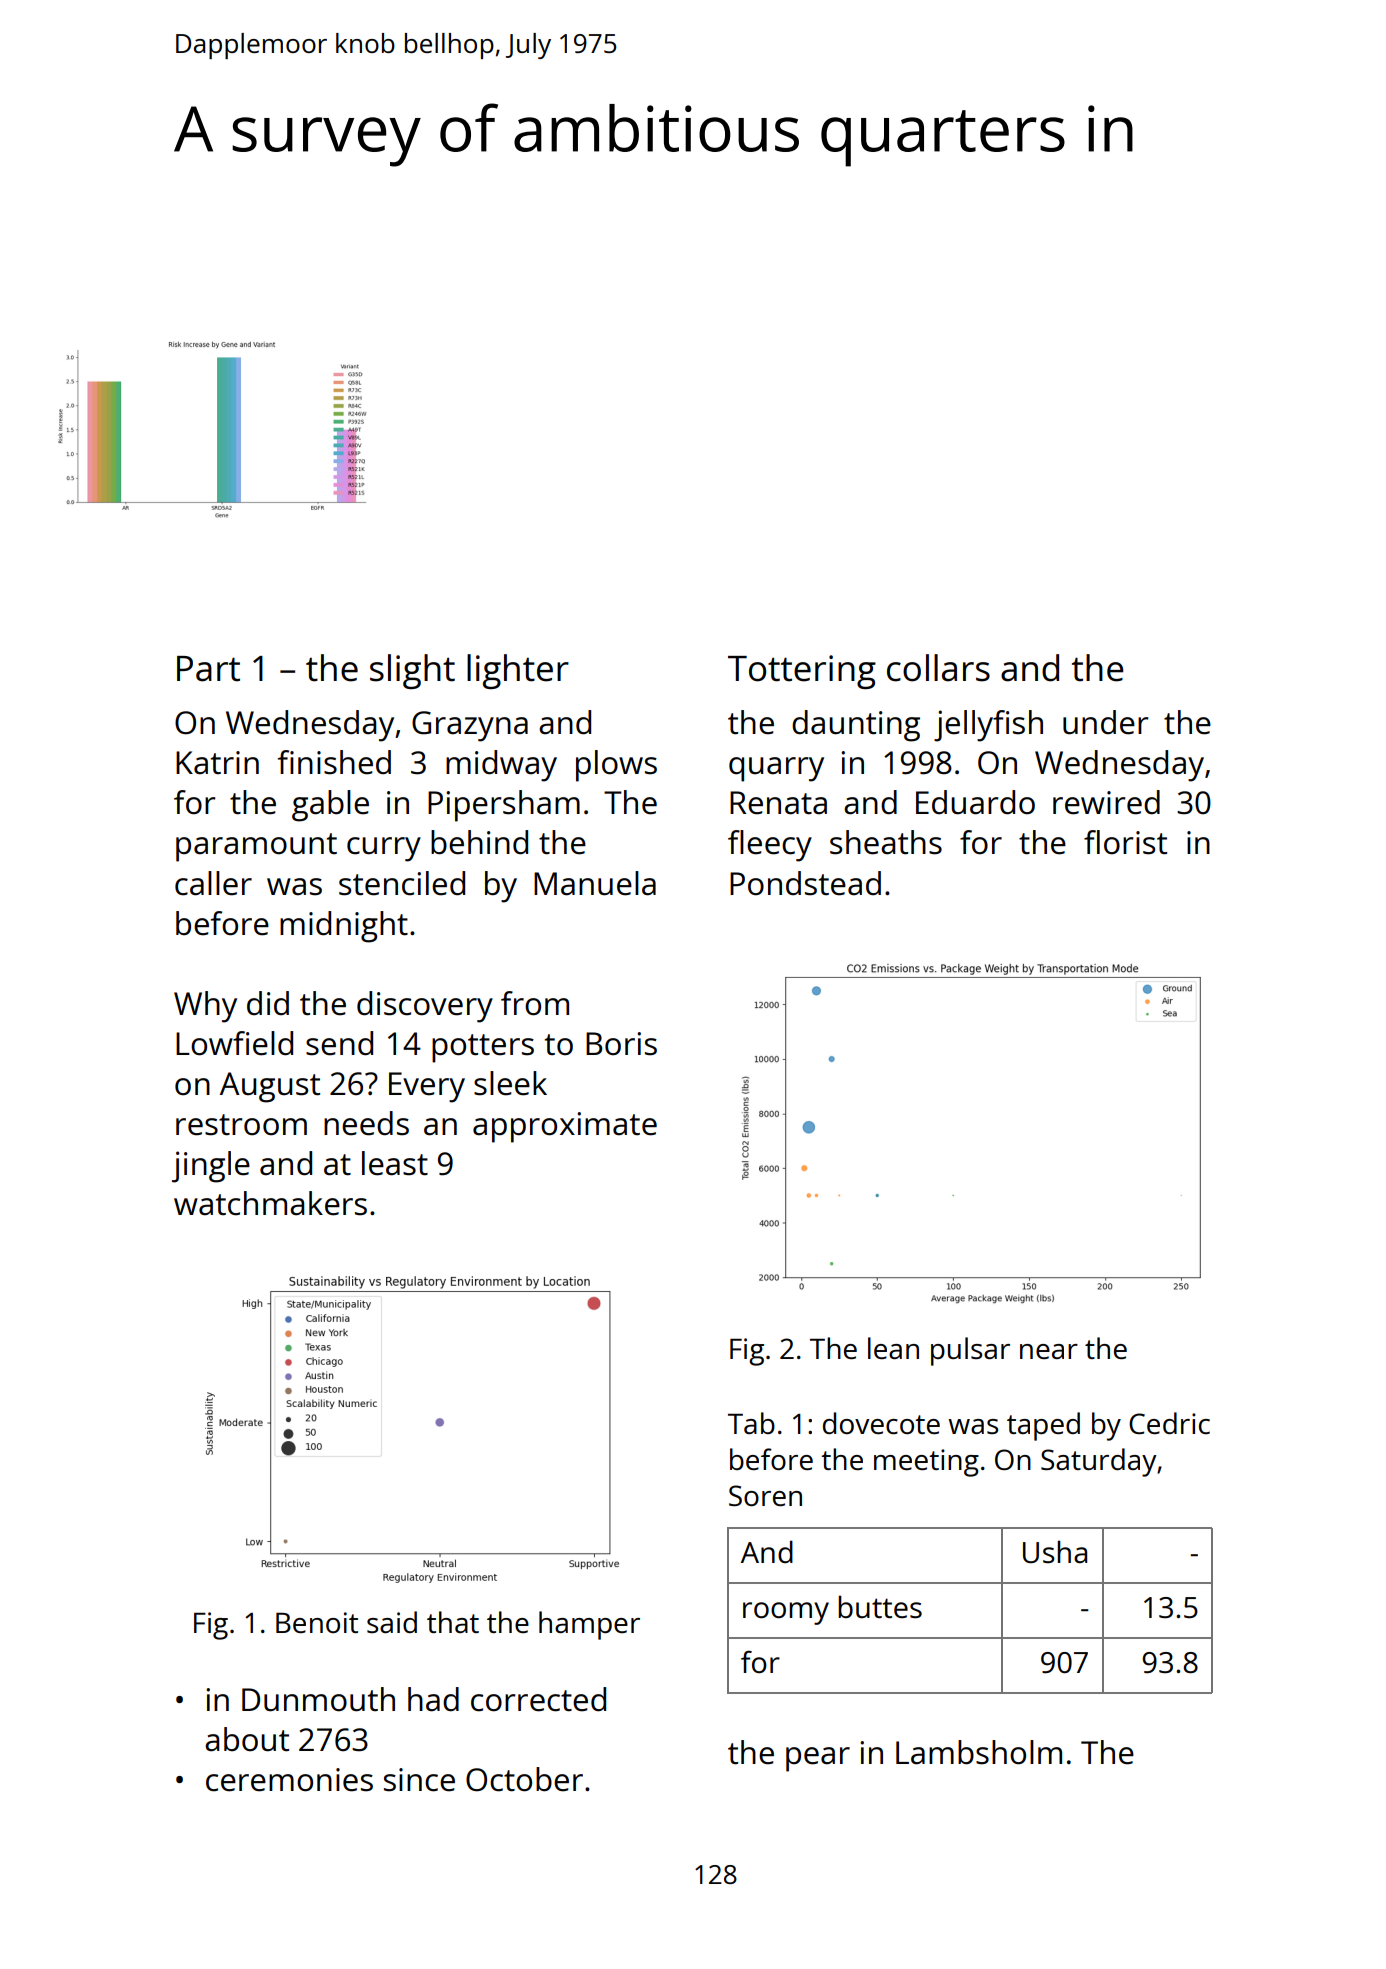 The height and width of the screenshot is (1969, 1386). I want to click on lighter, so click(518, 671).
